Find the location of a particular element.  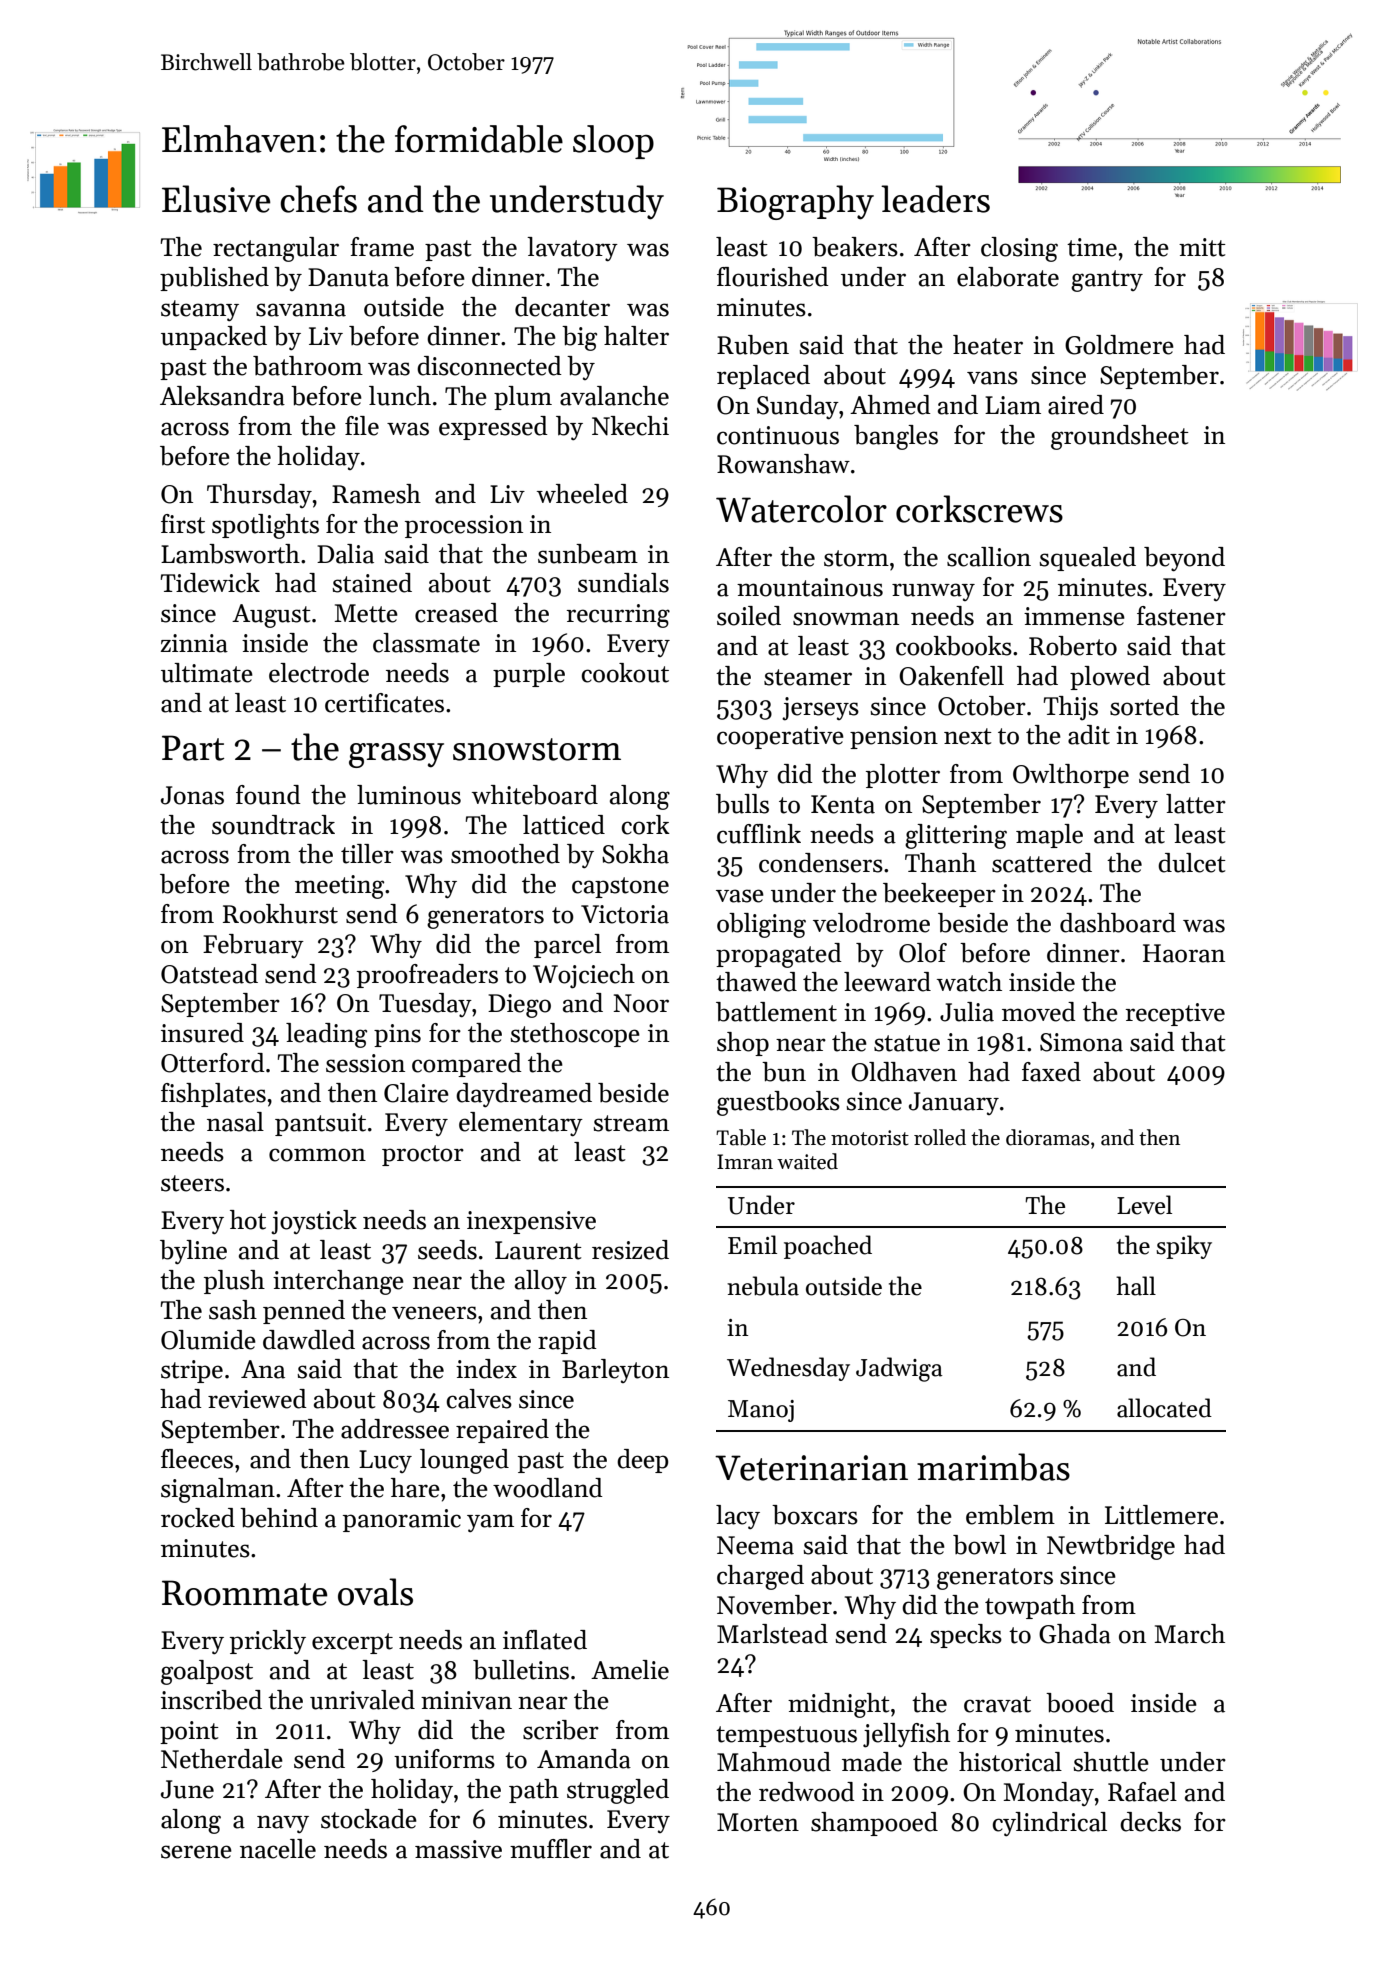

lunch is located at coordinates (400, 396).
